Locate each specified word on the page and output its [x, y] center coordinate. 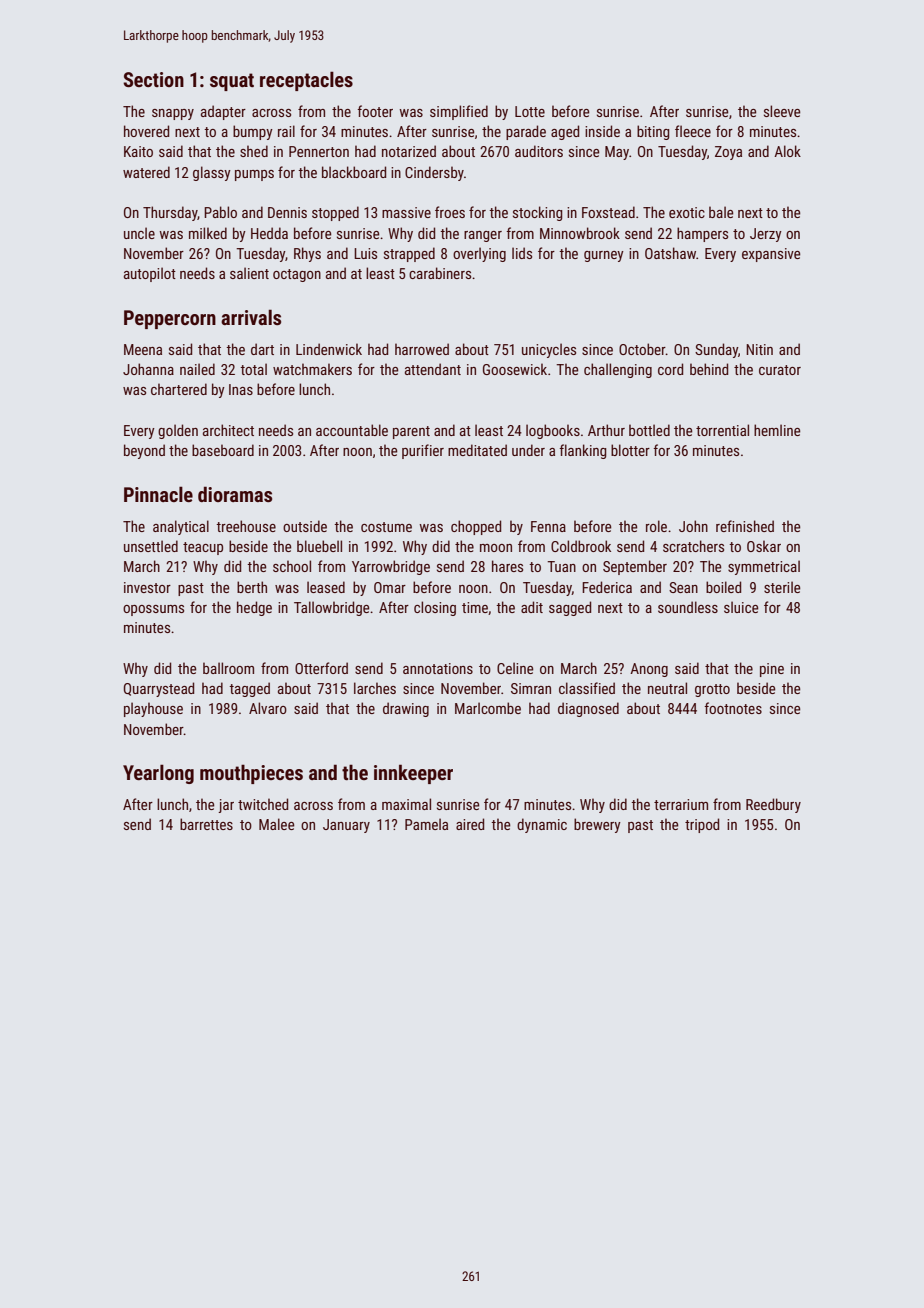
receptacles [306, 81]
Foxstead [608, 212]
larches [375, 688]
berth [252, 587]
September [635, 567]
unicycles [549, 350]
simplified [459, 112]
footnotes [733, 708]
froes [450, 212]
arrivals [251, 317]
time [475, 607]
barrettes [206, 824]
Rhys [307, 254]
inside [602, 131]
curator [780, 370]
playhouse [153, 709]
